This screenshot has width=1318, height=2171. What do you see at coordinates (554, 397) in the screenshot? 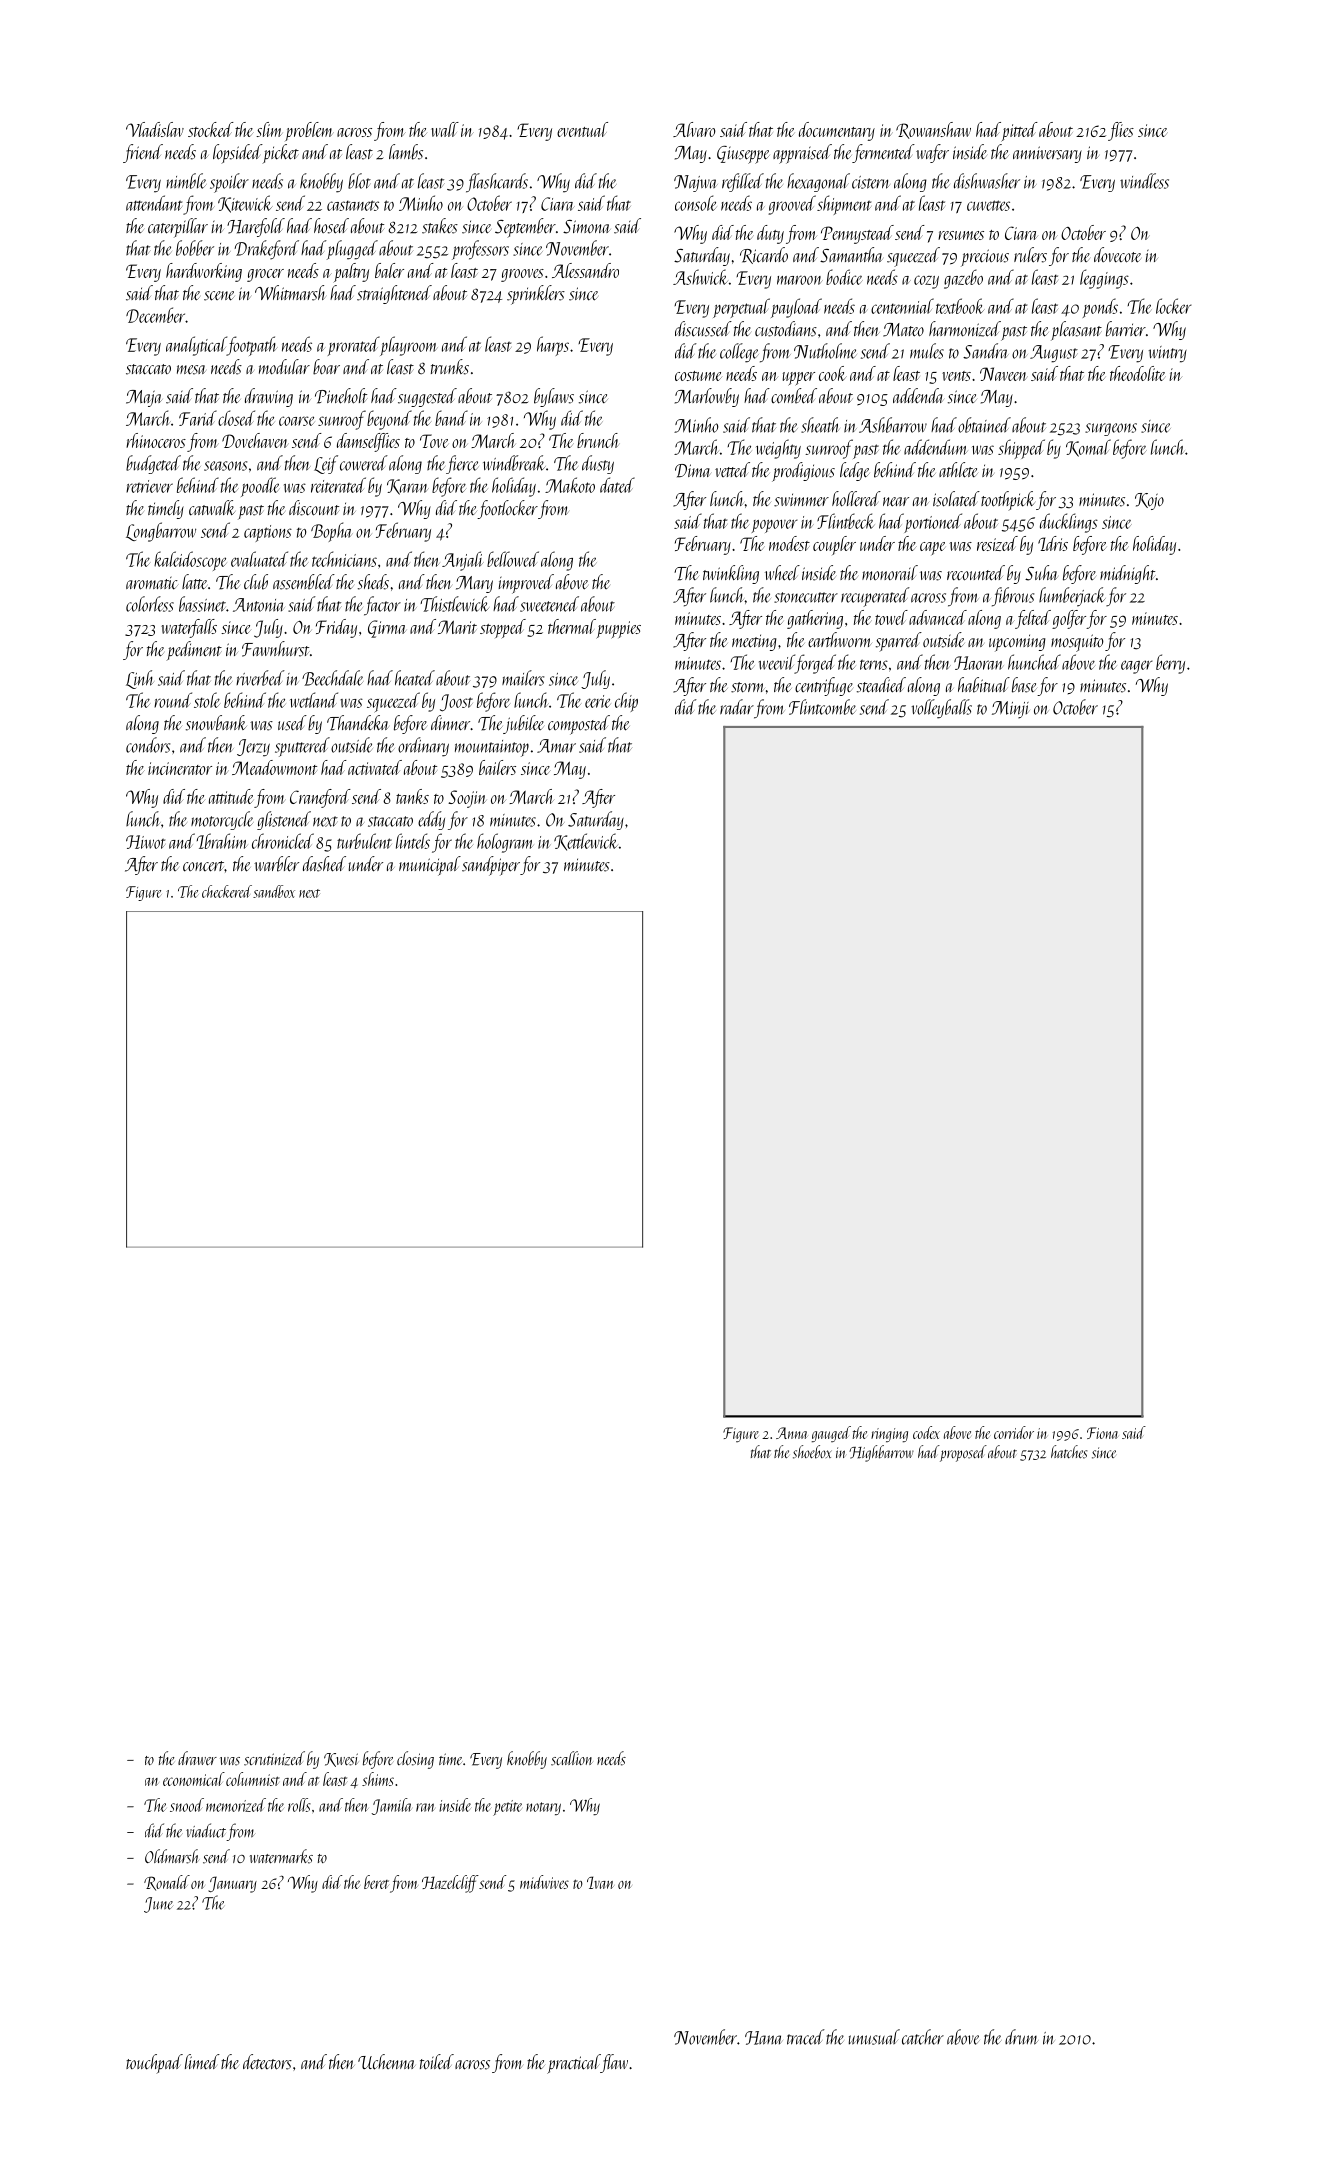
I see `bylaws` at bounding box center [554, 397].
